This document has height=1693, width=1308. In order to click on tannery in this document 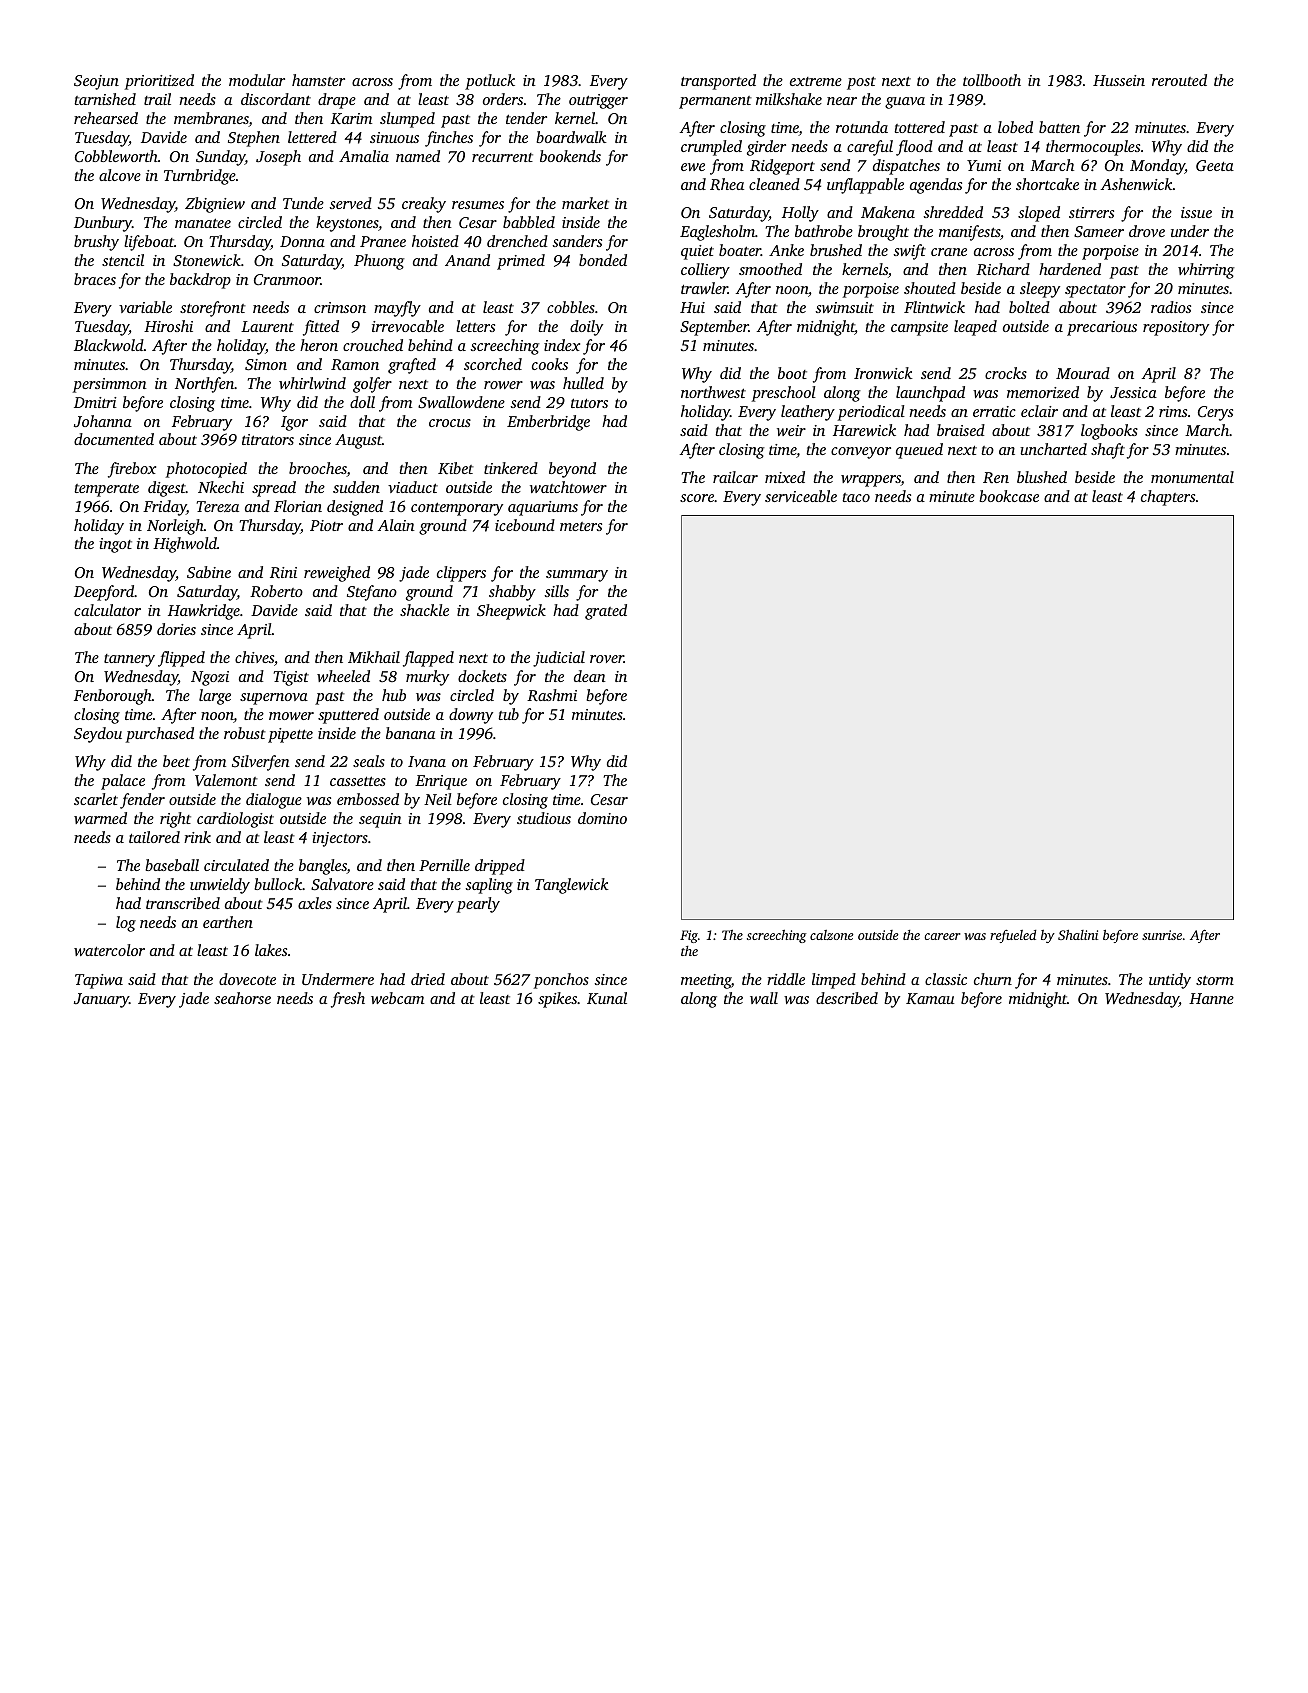, I will do `click(129, 660)`.
